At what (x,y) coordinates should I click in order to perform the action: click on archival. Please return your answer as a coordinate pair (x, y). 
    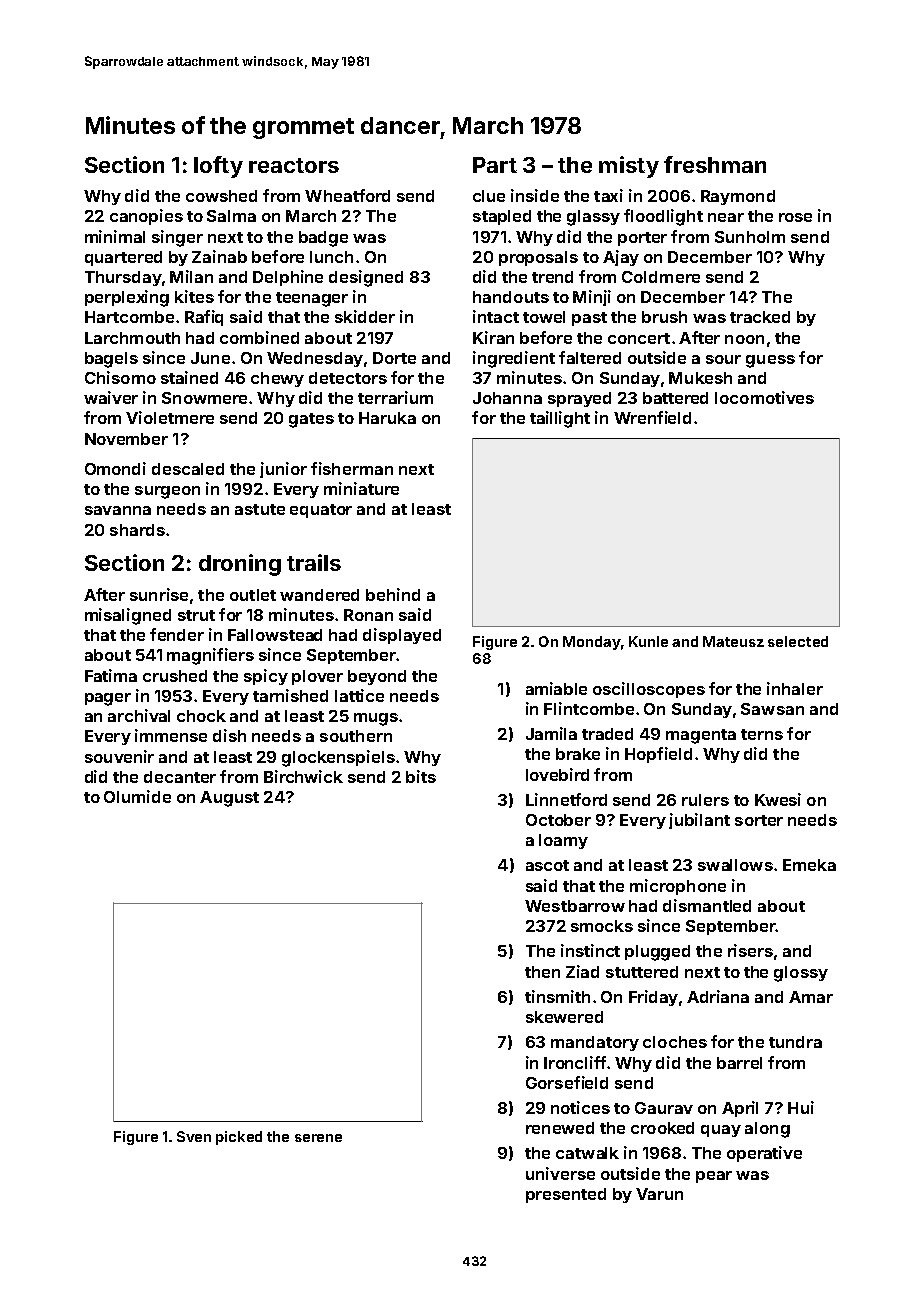
    Looking at the image, I should click on (139, 715).
